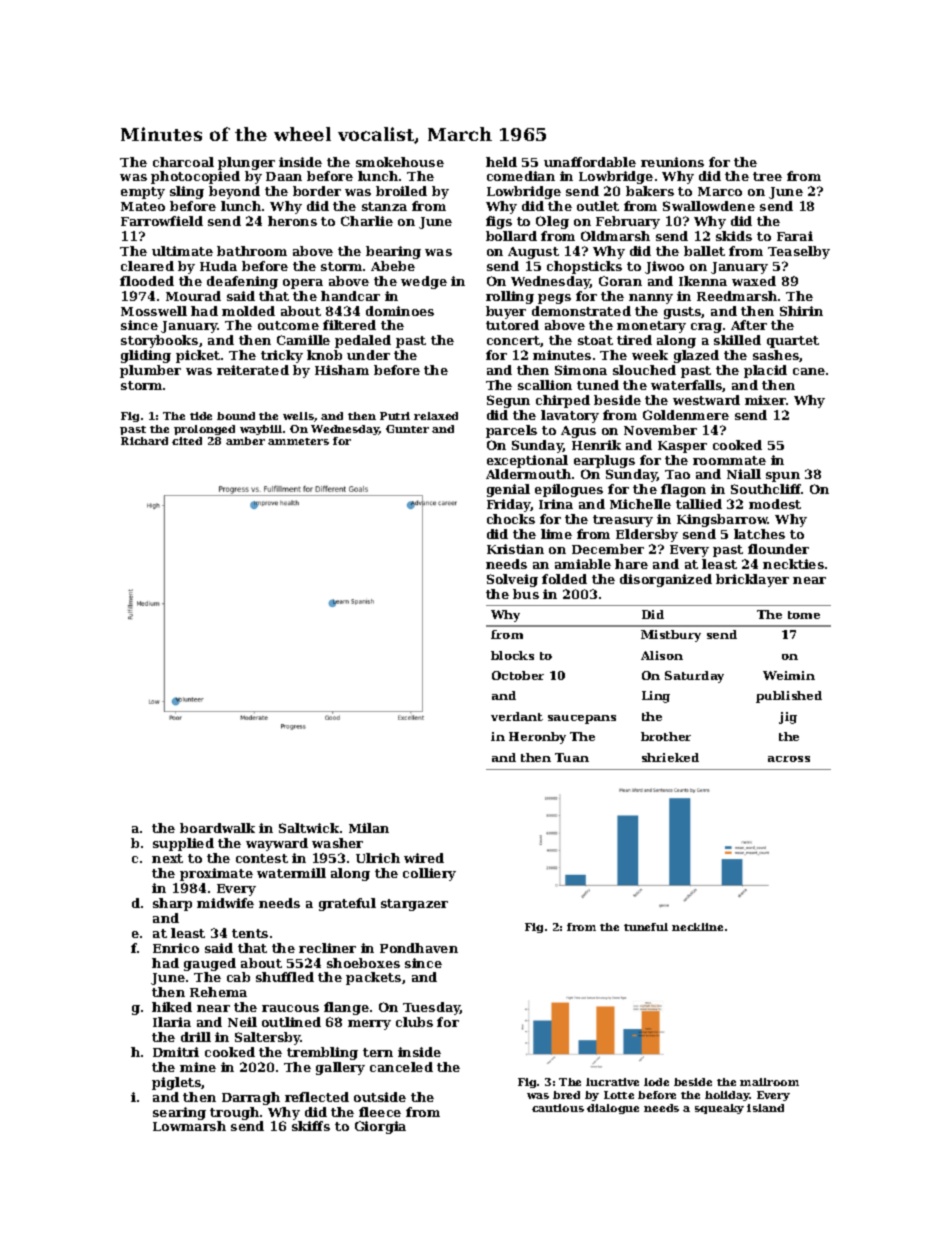 Image resolution: width=952 pixels, height=1233 pixels. Describe the element at coordinates (795, 236) in the screenshot. I see `Farai` at that location.
